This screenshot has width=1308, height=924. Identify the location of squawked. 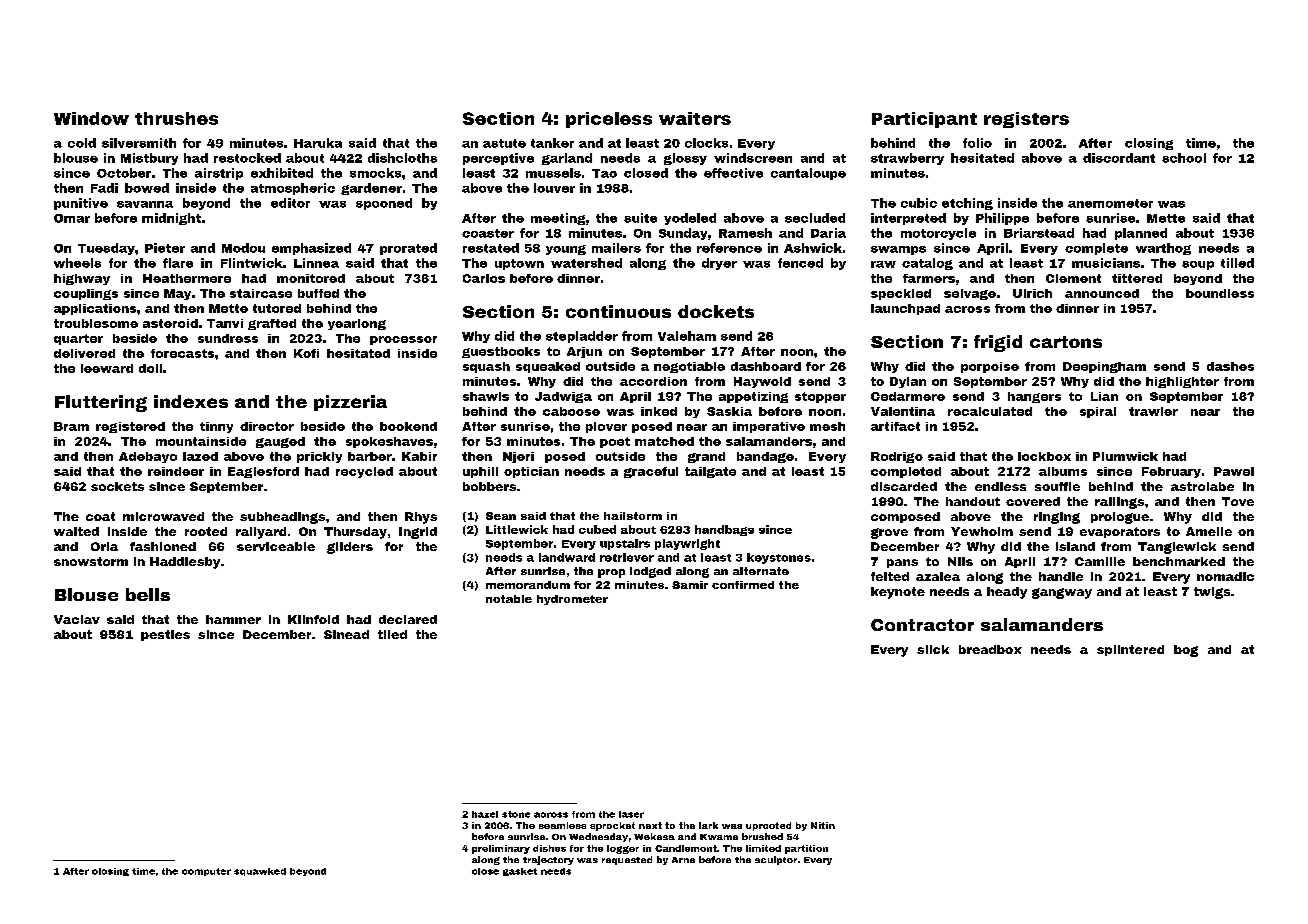
(260, 872).
